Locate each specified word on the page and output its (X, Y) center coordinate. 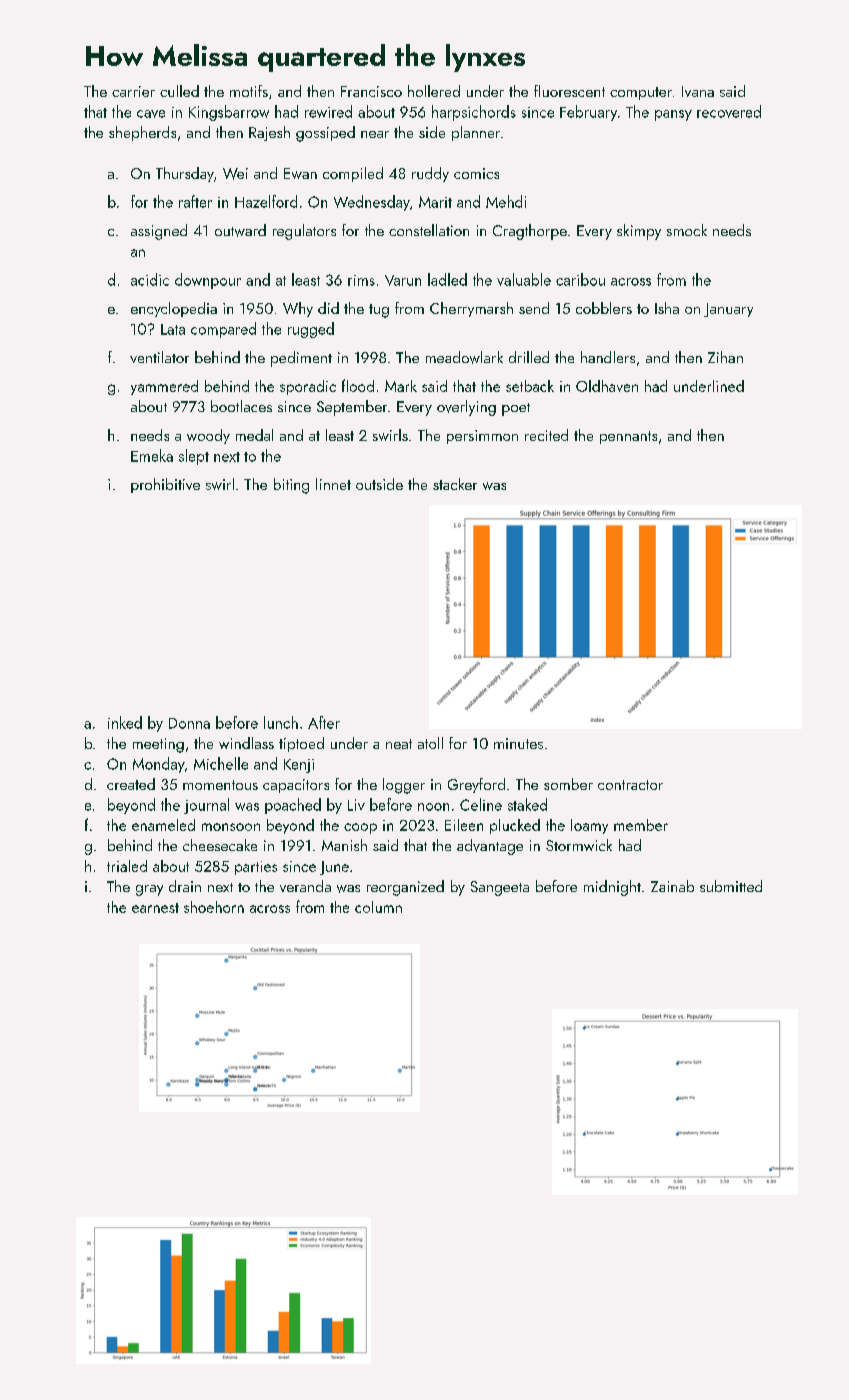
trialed (127, 866)
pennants (628, 437)
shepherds (142, 133)
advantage (490, 847)
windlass (246, 743)
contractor (630, 785)
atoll (430, 743)
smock (687, 230)
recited (546, 435)
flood (358, 385)
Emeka (152, 455)
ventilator (159, 357)
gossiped (325, 134)
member (641, 825)
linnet (333, 484)
